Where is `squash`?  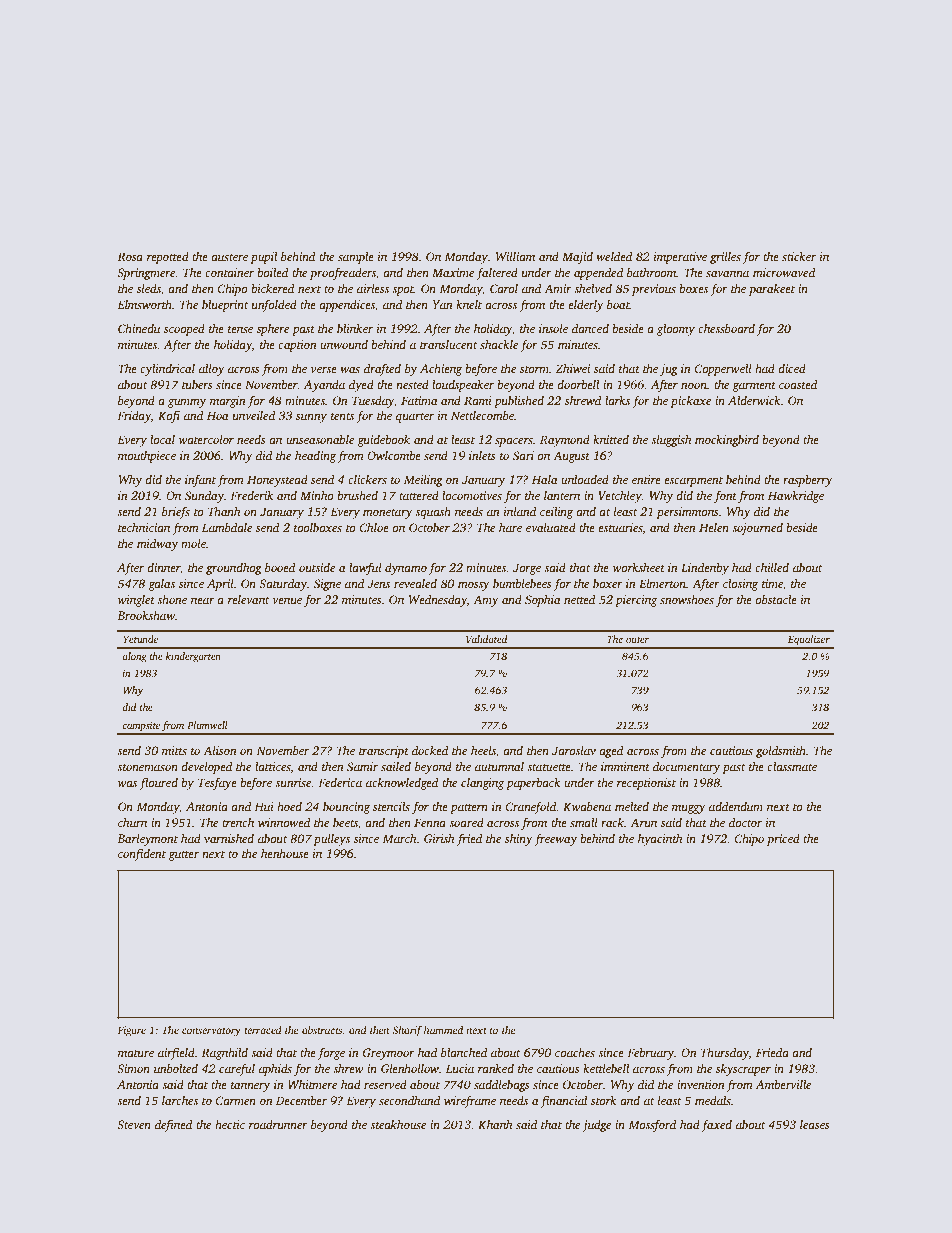
squash is located at coordinates (433, 513).
